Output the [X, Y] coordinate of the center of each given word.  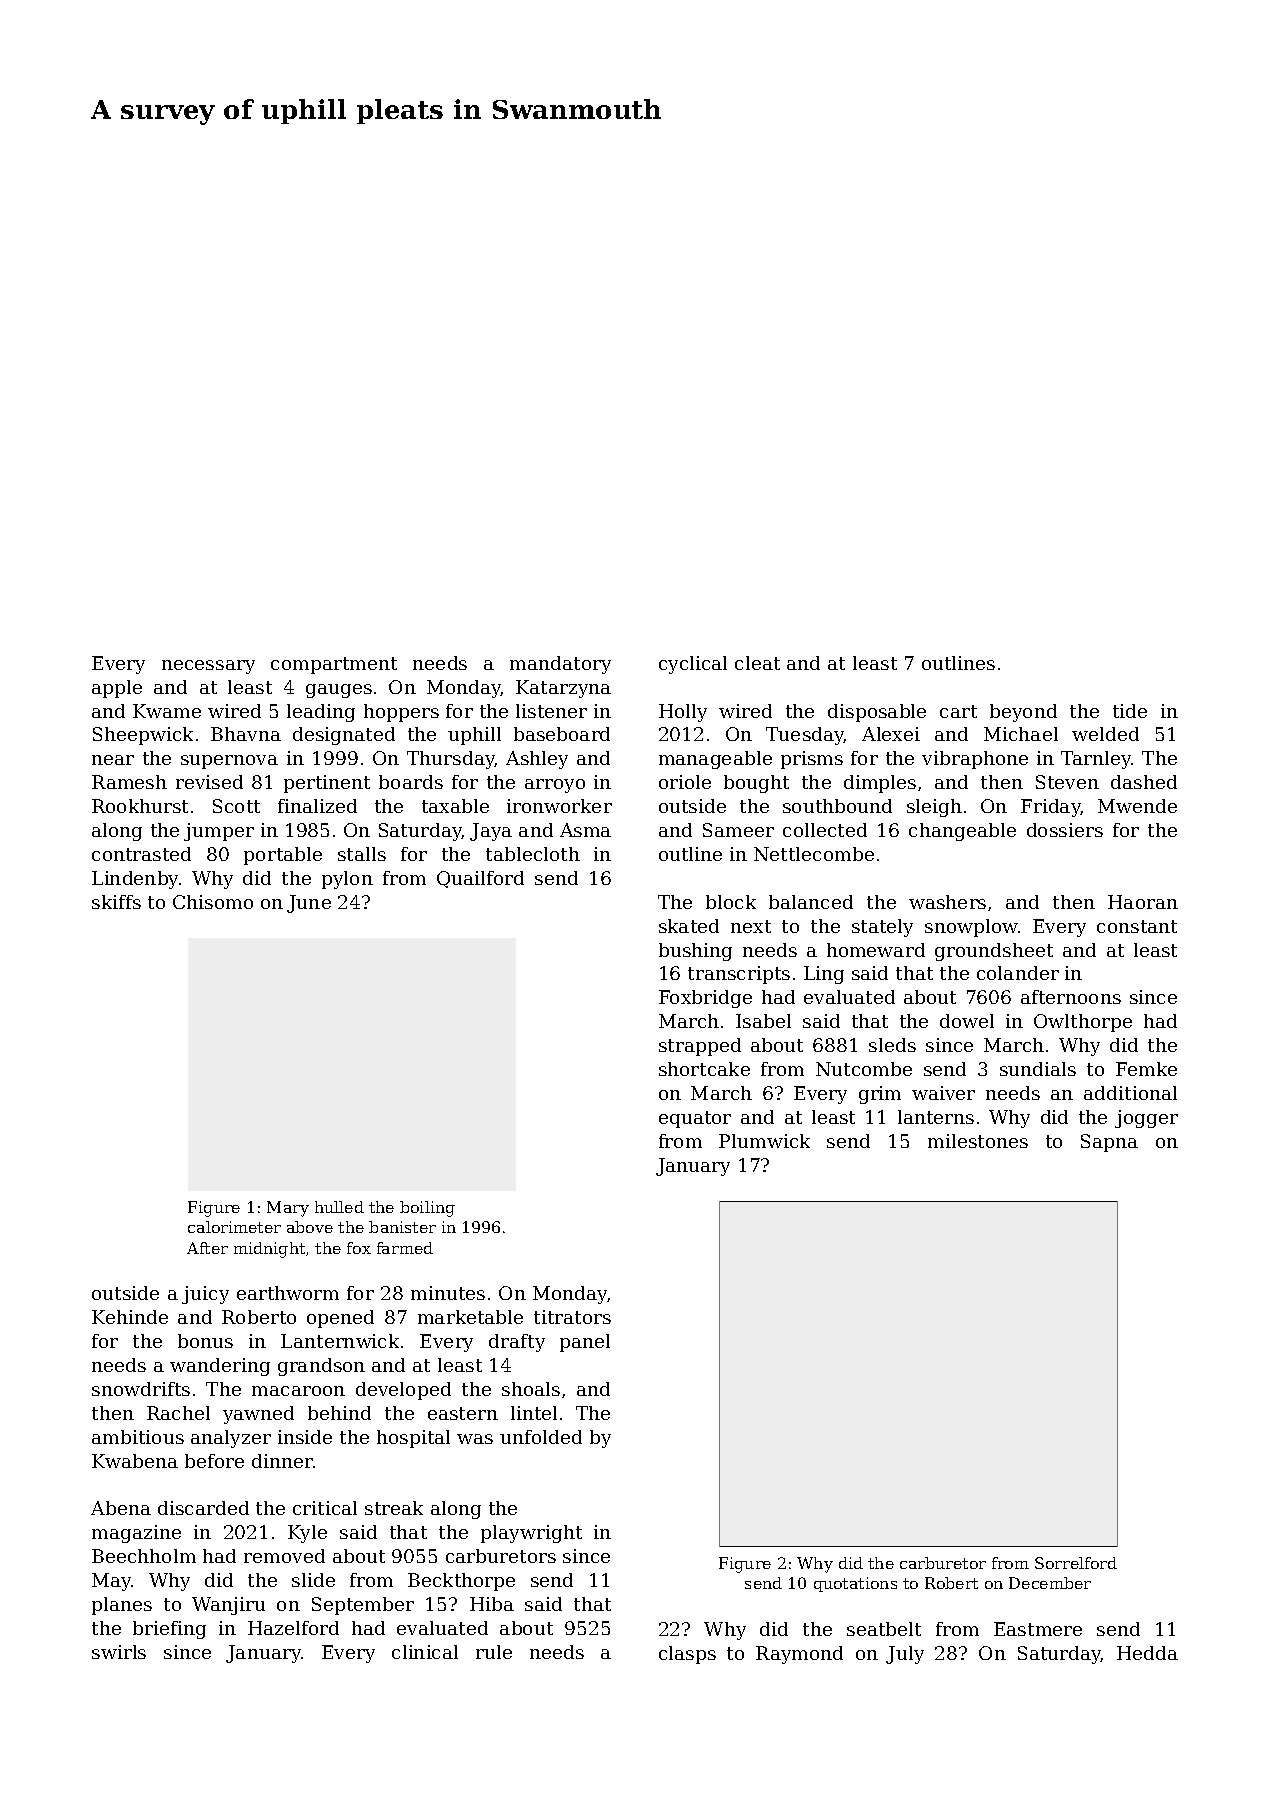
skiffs [116, 902]
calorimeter [234, 1227]
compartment [334, 665]
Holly [683, 713]
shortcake [704, 1069]
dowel [967, 1021]
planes [122, 1606]
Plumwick [764, 1141]
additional [1130, 1093]
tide [1130, 711]
